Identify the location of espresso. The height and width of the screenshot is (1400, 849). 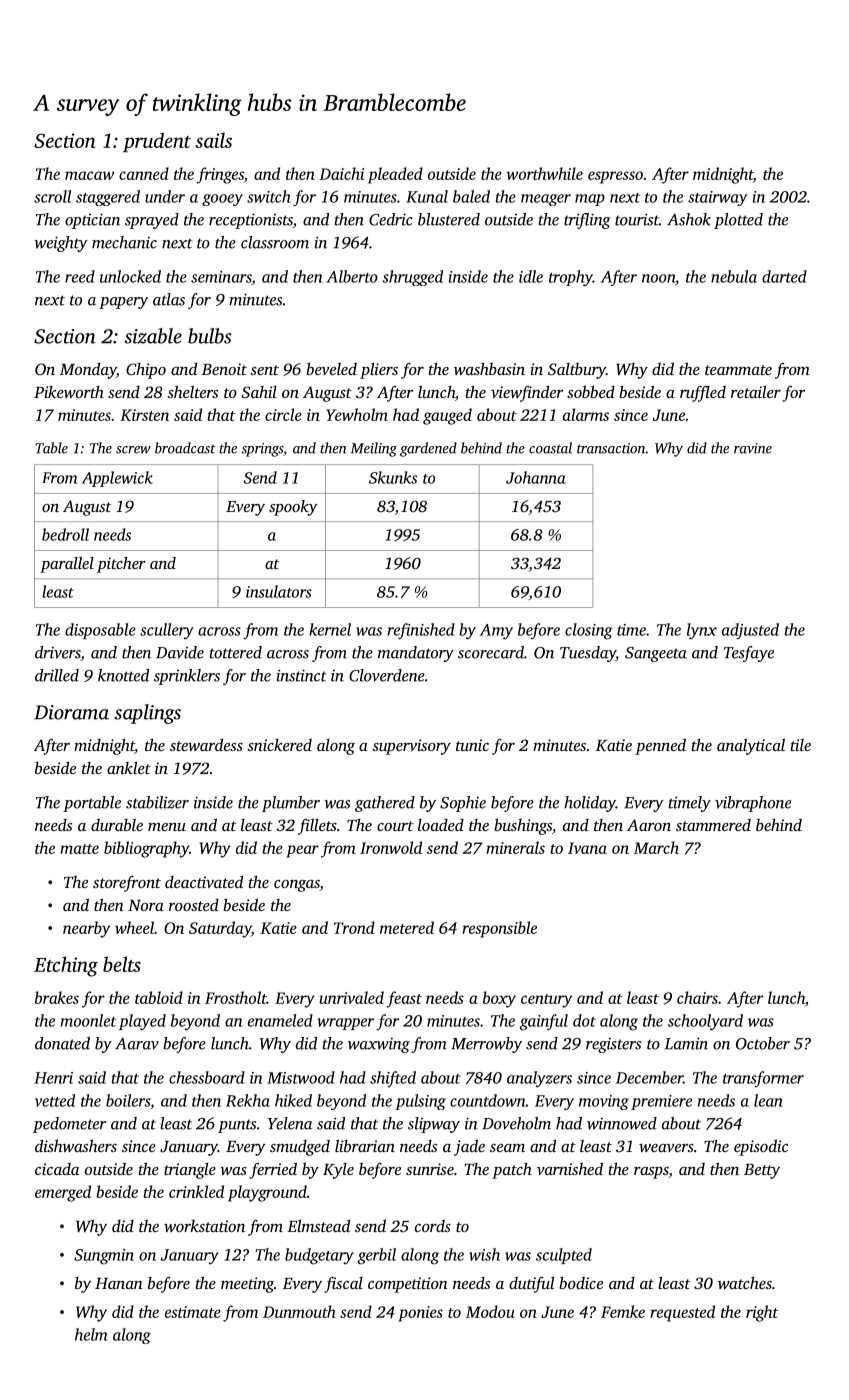
(615, 177).
